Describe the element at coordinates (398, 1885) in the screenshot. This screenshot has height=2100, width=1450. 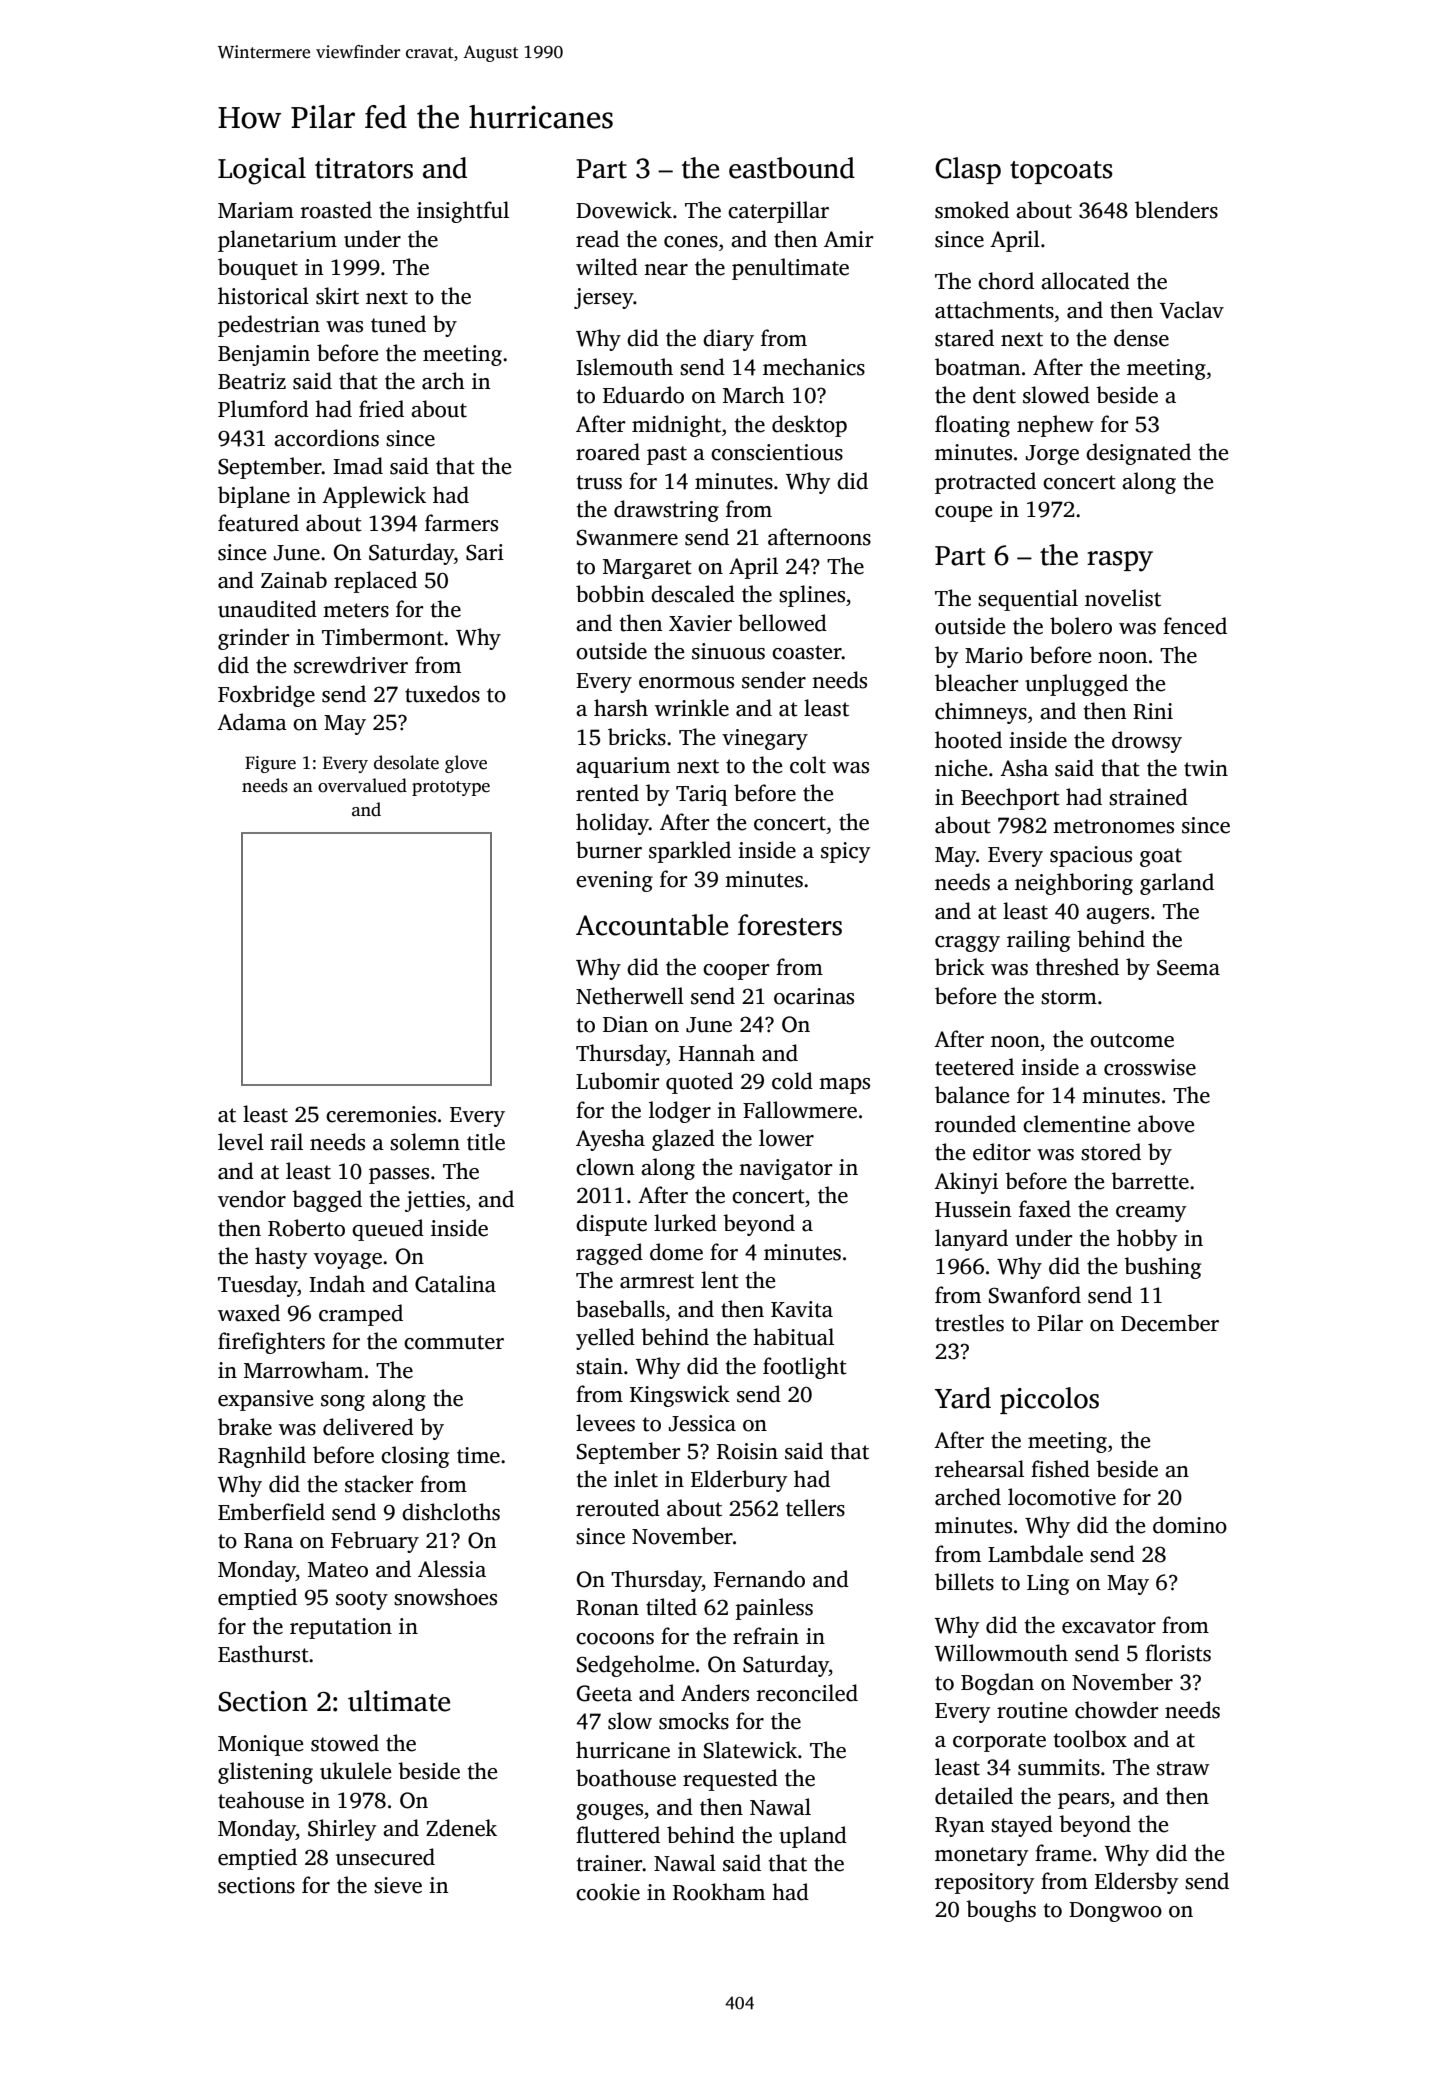
I see `sieve` at that location.
